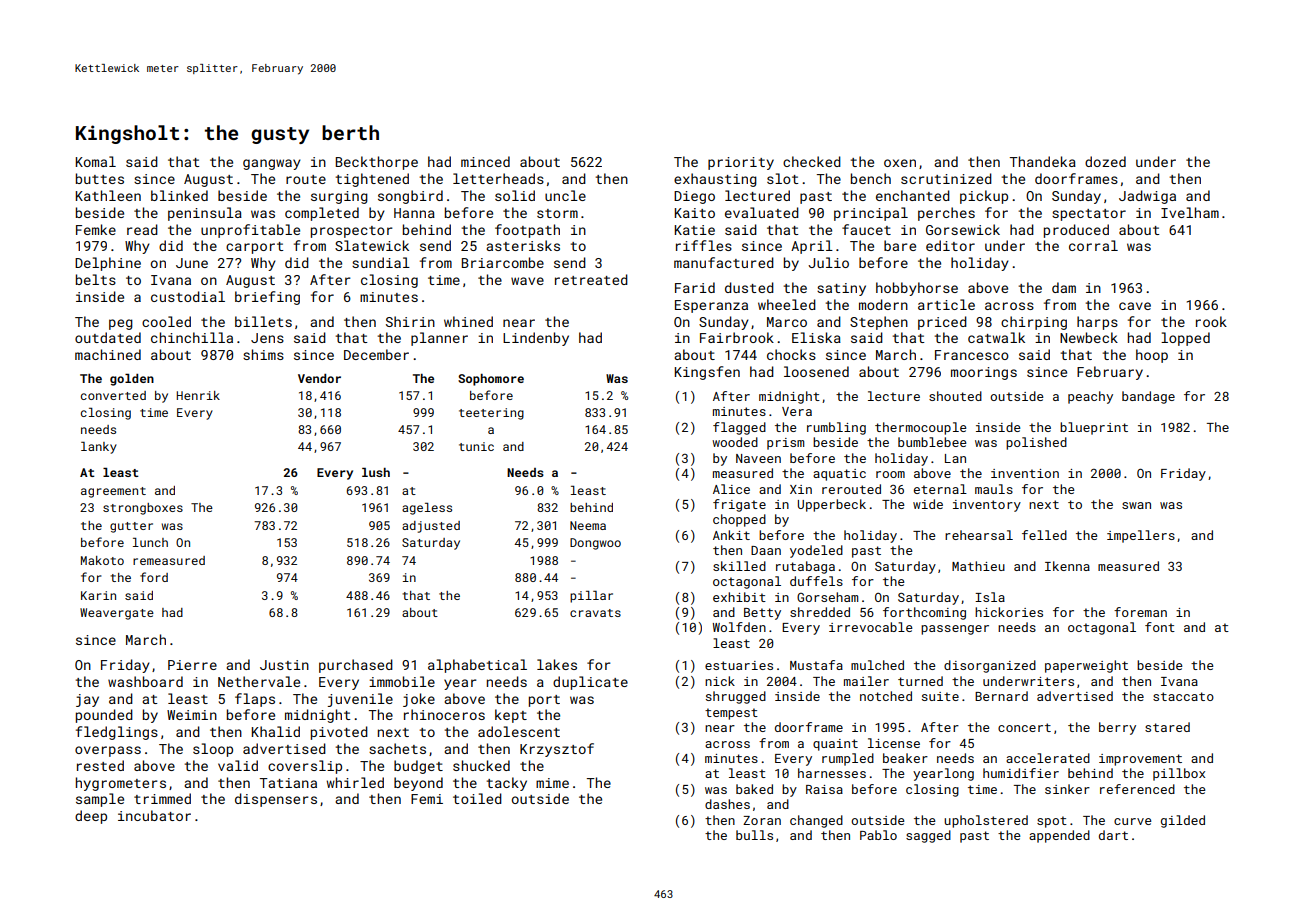  What do you see at coordinates (427, 799) in the screenshot?
I see `Femi` at bounding box center [427, 799].
